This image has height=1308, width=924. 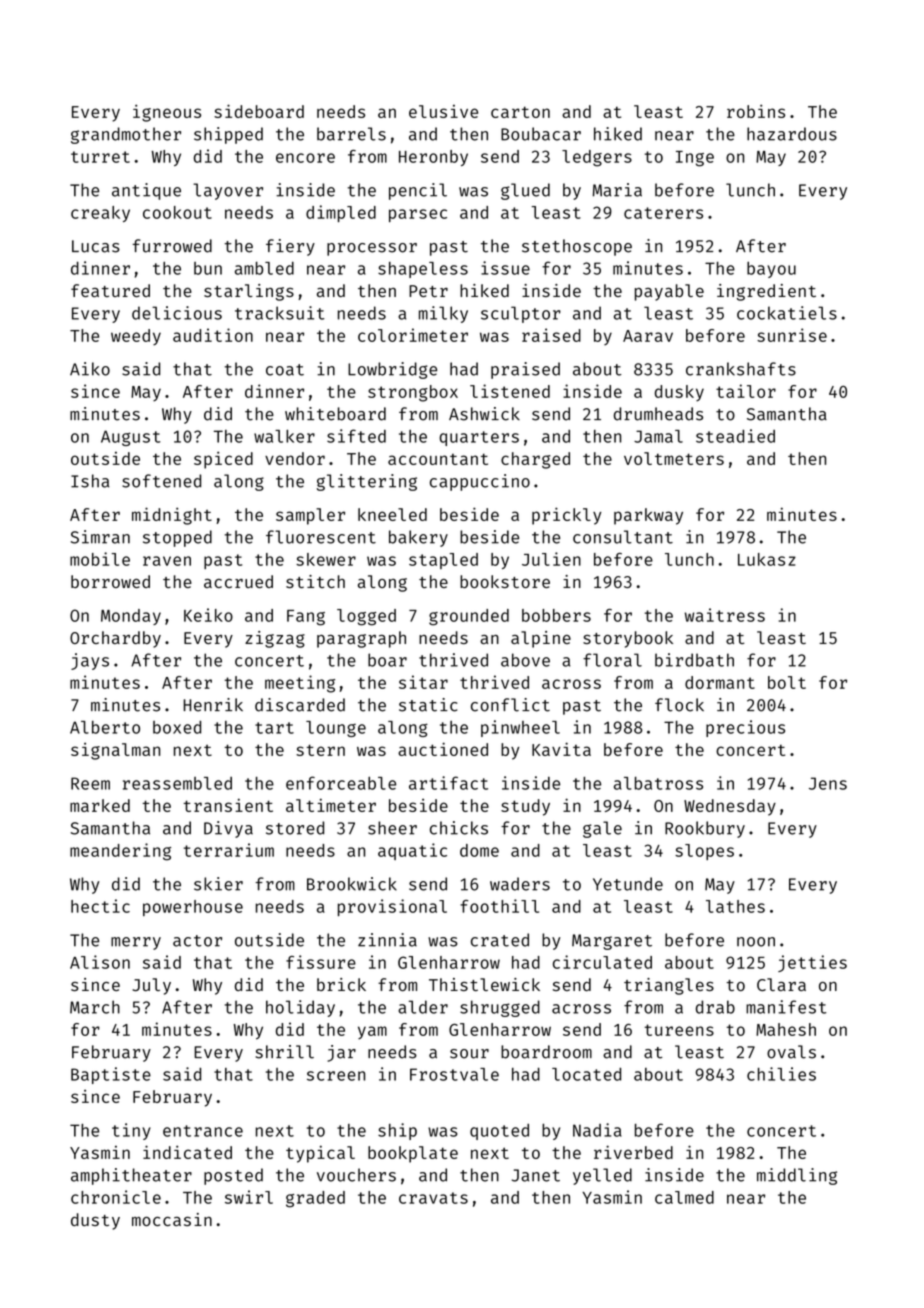 What do you see at coordinates (126, 135) in the image?
I see `grandmother` at bounding box center [126, 135].
